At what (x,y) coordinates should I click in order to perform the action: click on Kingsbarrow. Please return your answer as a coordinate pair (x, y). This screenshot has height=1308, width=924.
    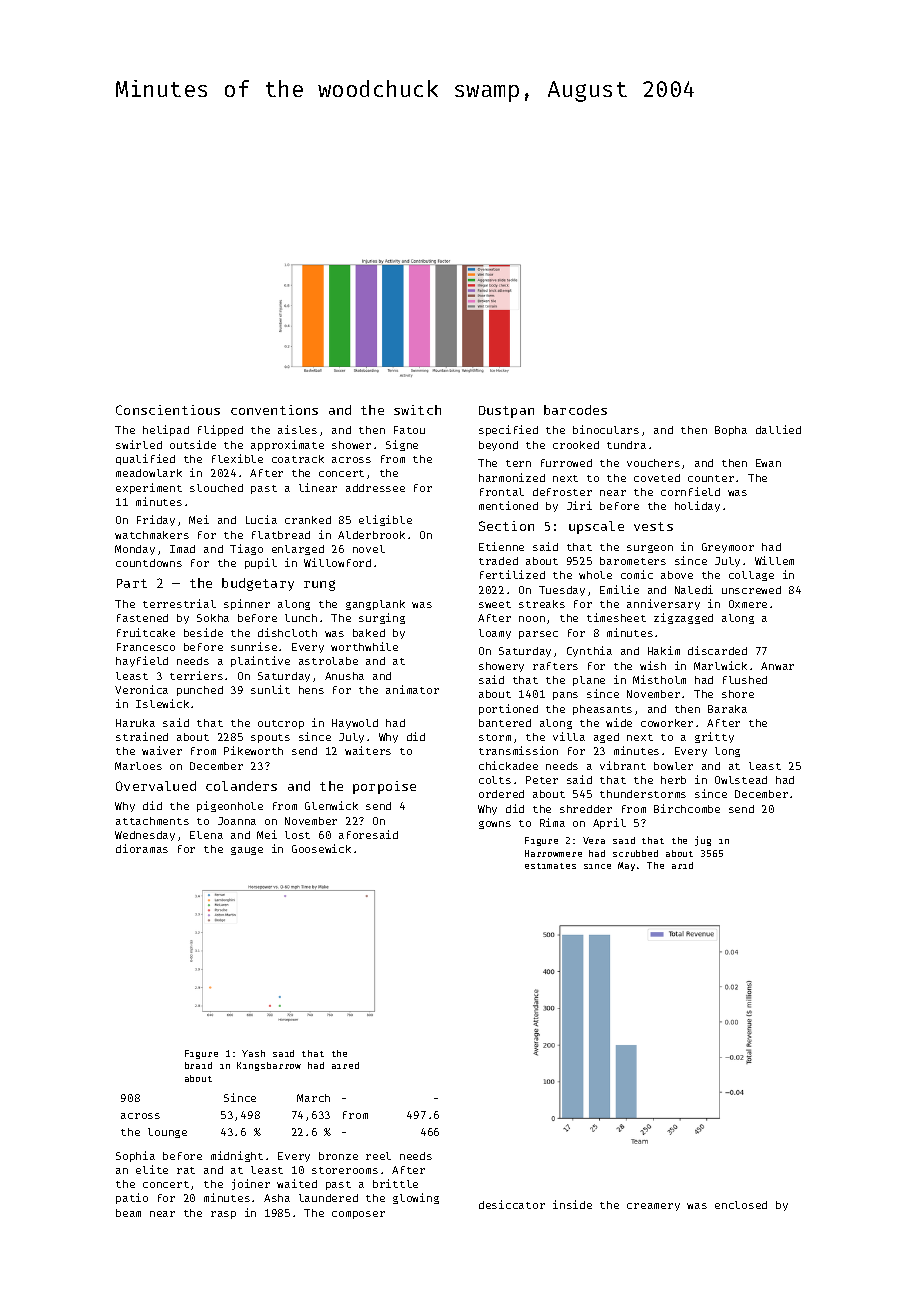
    Looking at the image, I should click on (269, 1066).
